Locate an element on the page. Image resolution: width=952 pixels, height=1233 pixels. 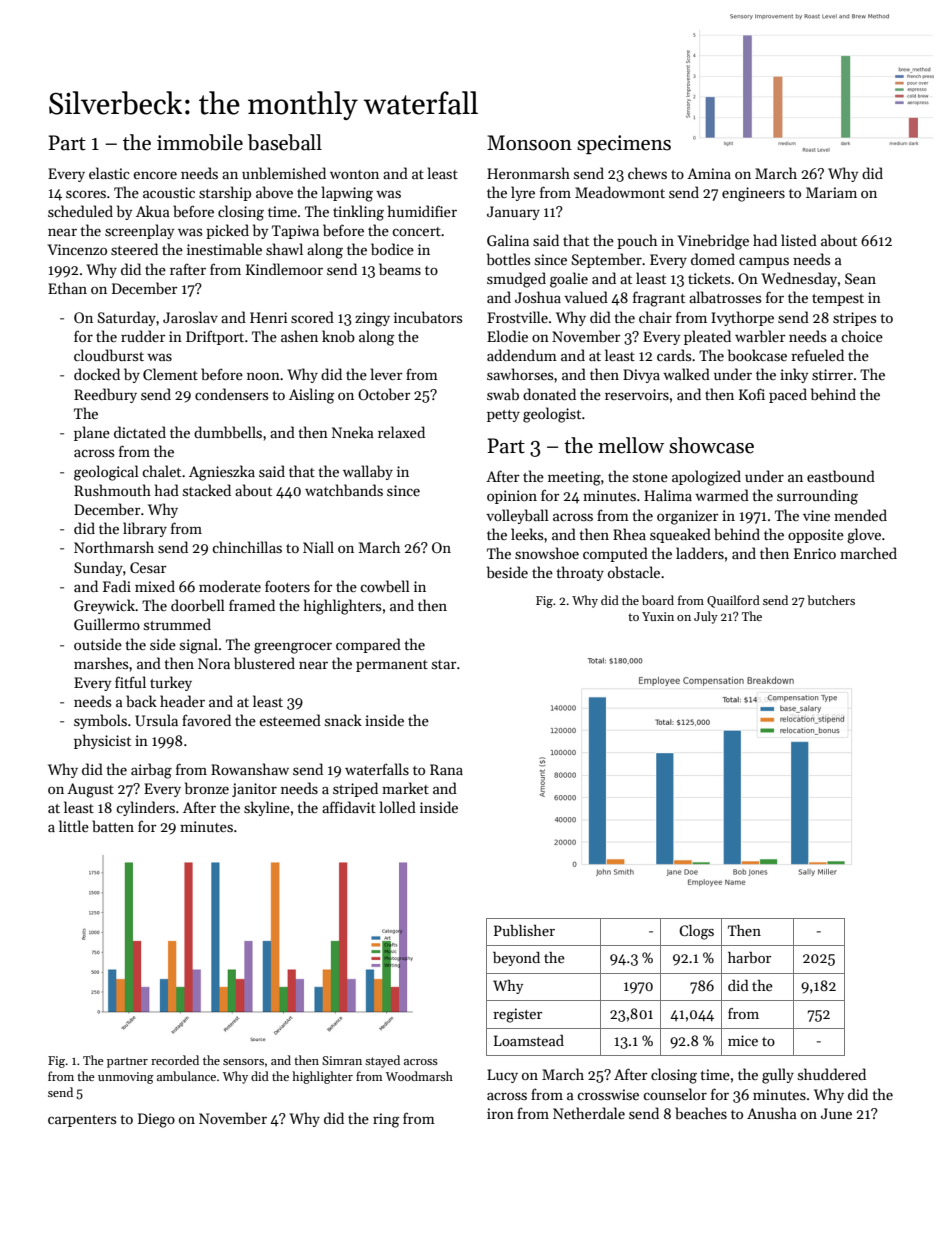
Amina is located at coordinates (709, 173).
